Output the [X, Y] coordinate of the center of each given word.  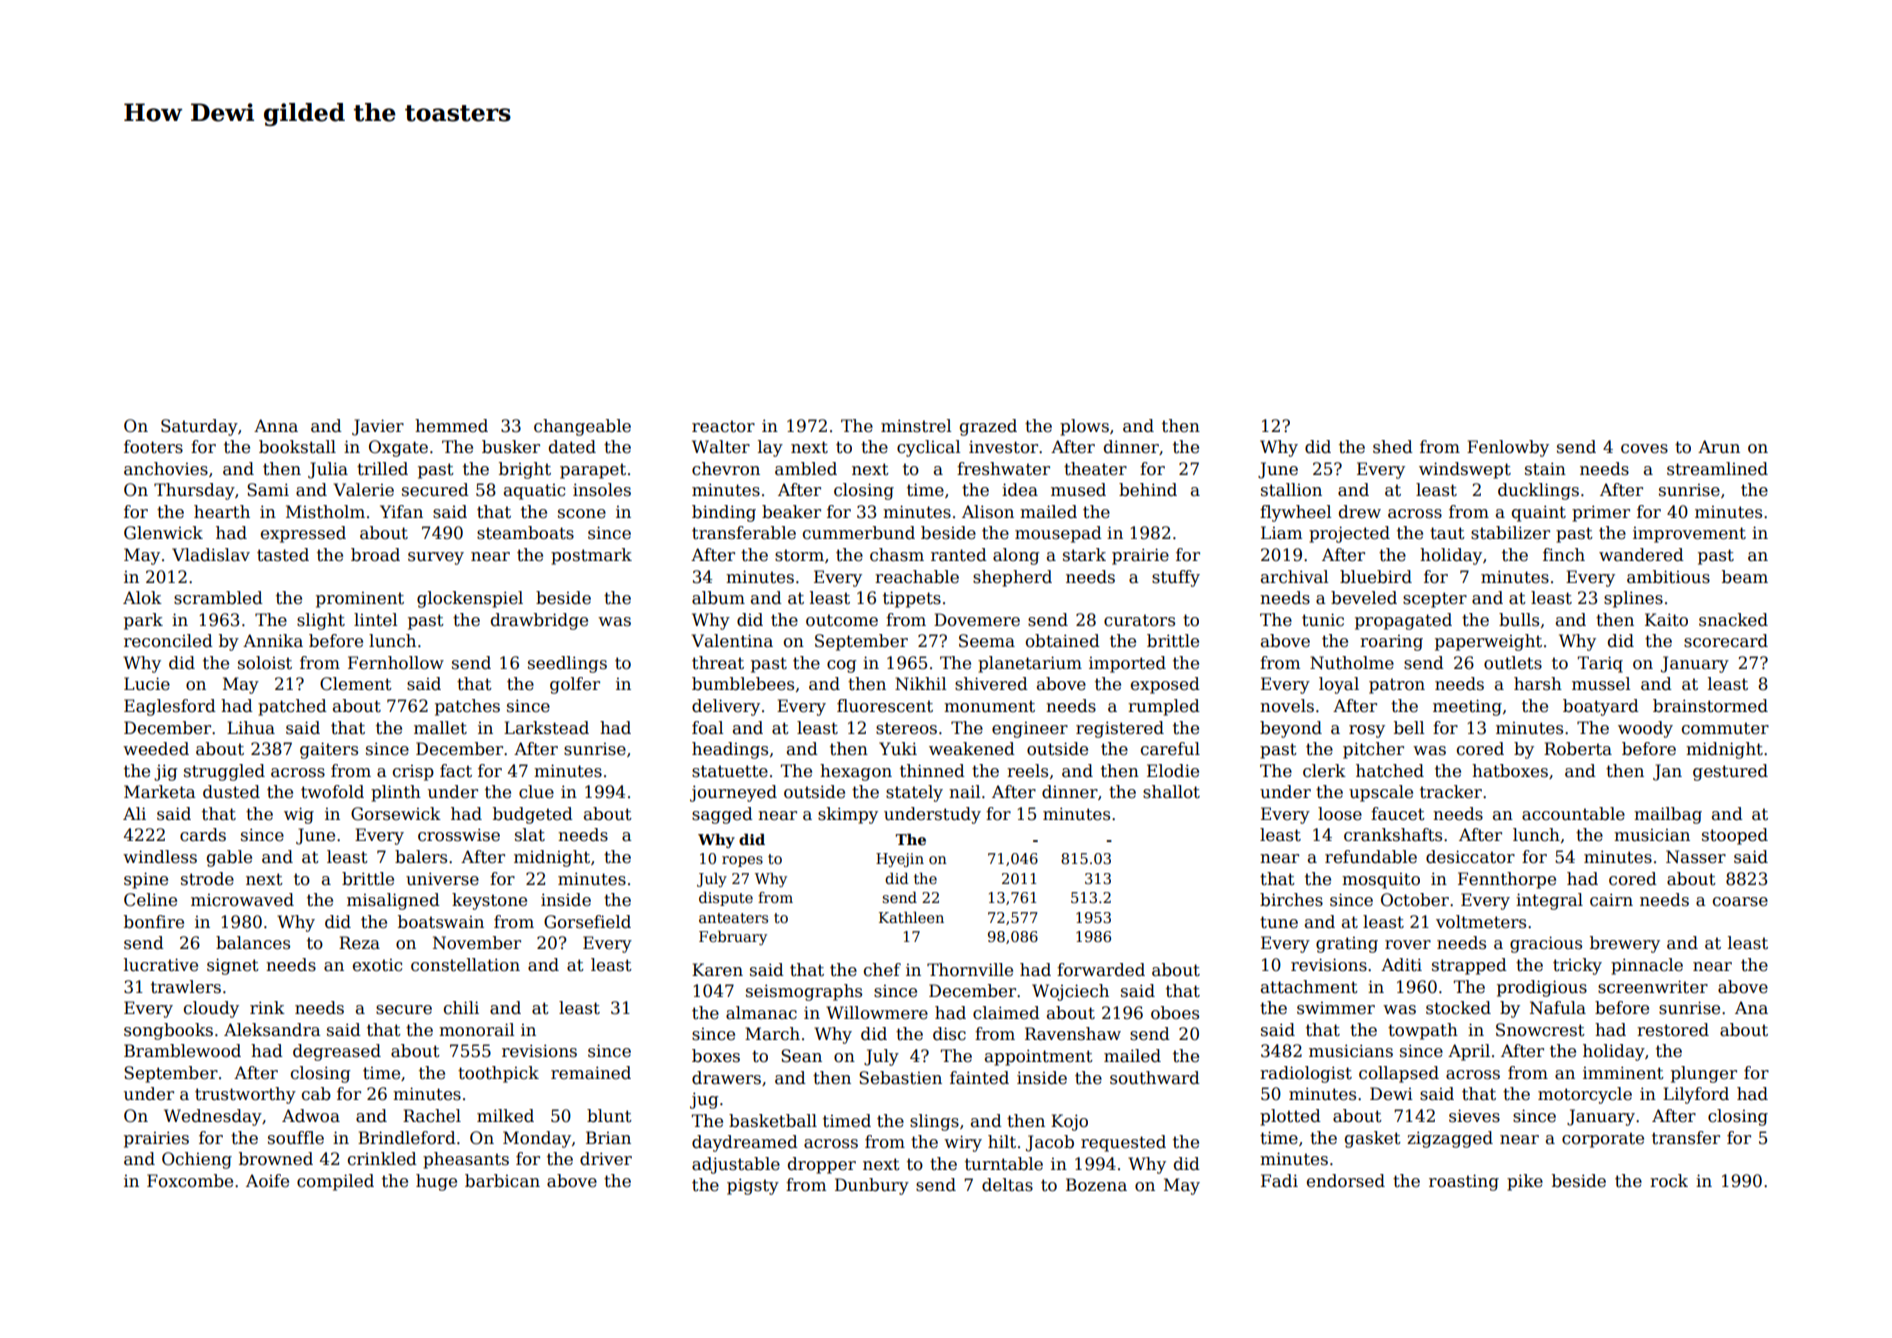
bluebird [1376, 577]
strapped [1469, 966]
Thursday [194, 491]
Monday [537, 1139]
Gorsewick [396, 814]
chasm [897, 555]
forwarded [1101, 970]
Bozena [1096, 1185]
